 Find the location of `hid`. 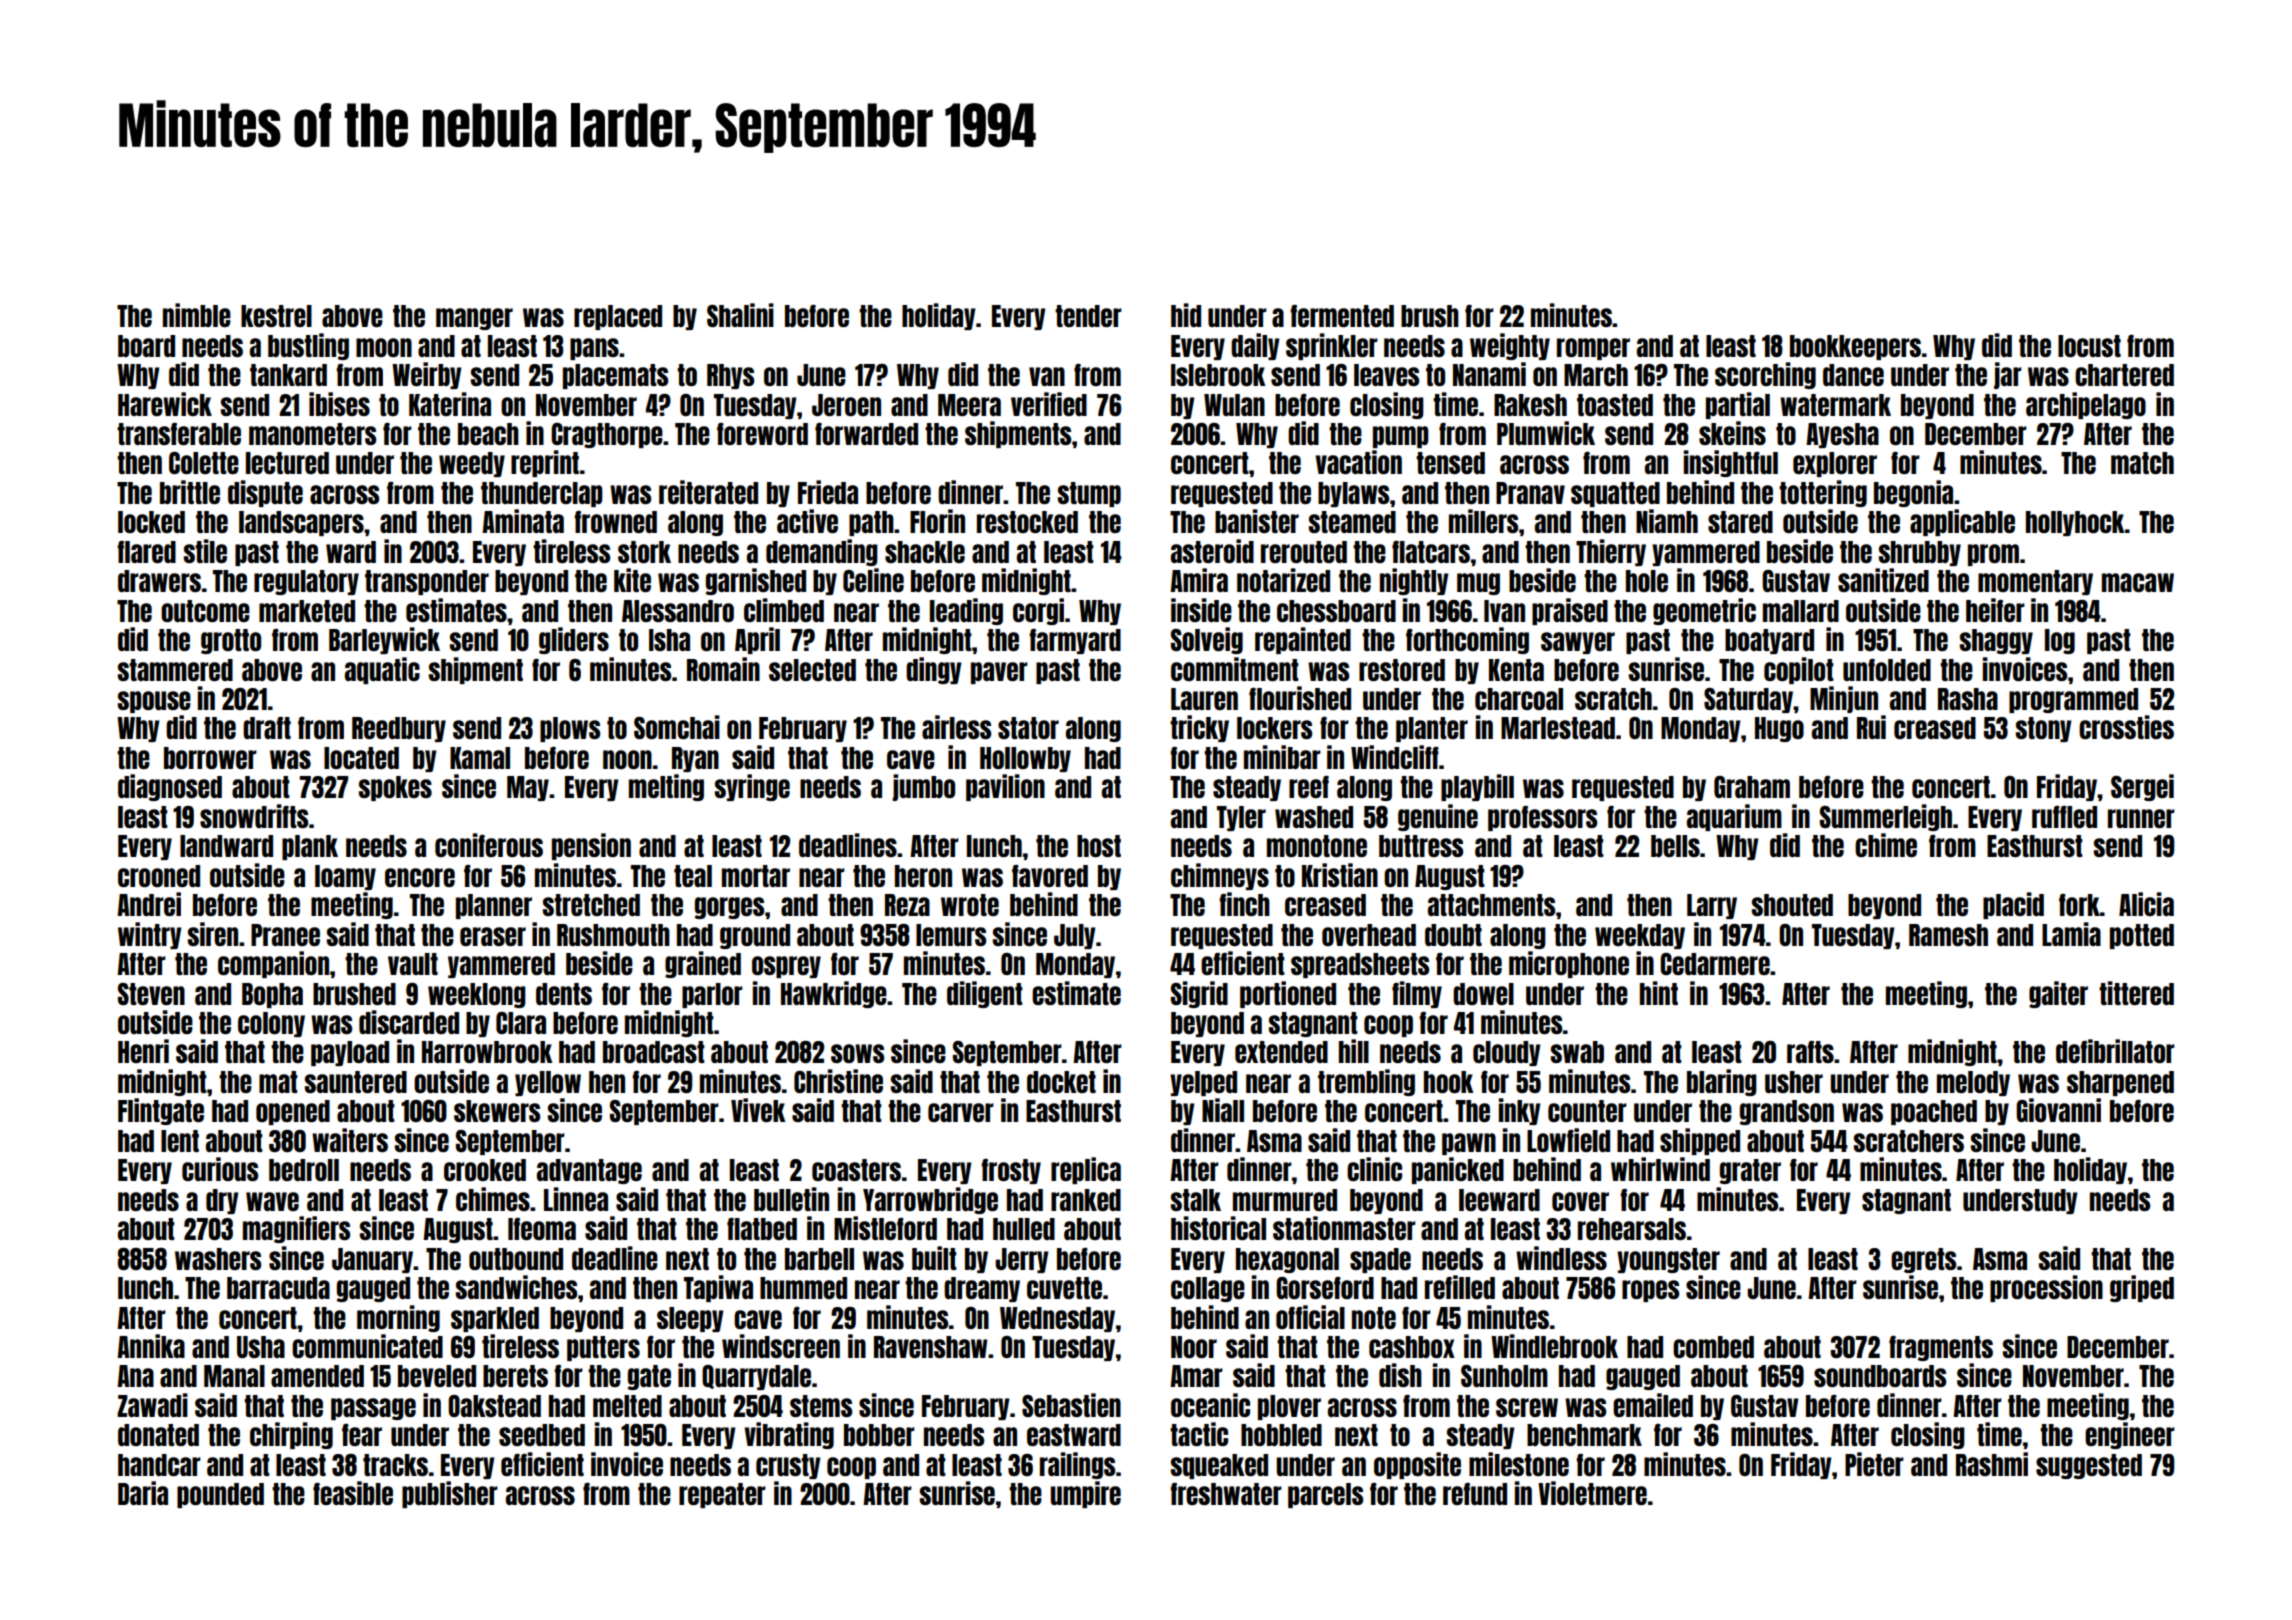

hid is located at coordinates (1186, 315).
